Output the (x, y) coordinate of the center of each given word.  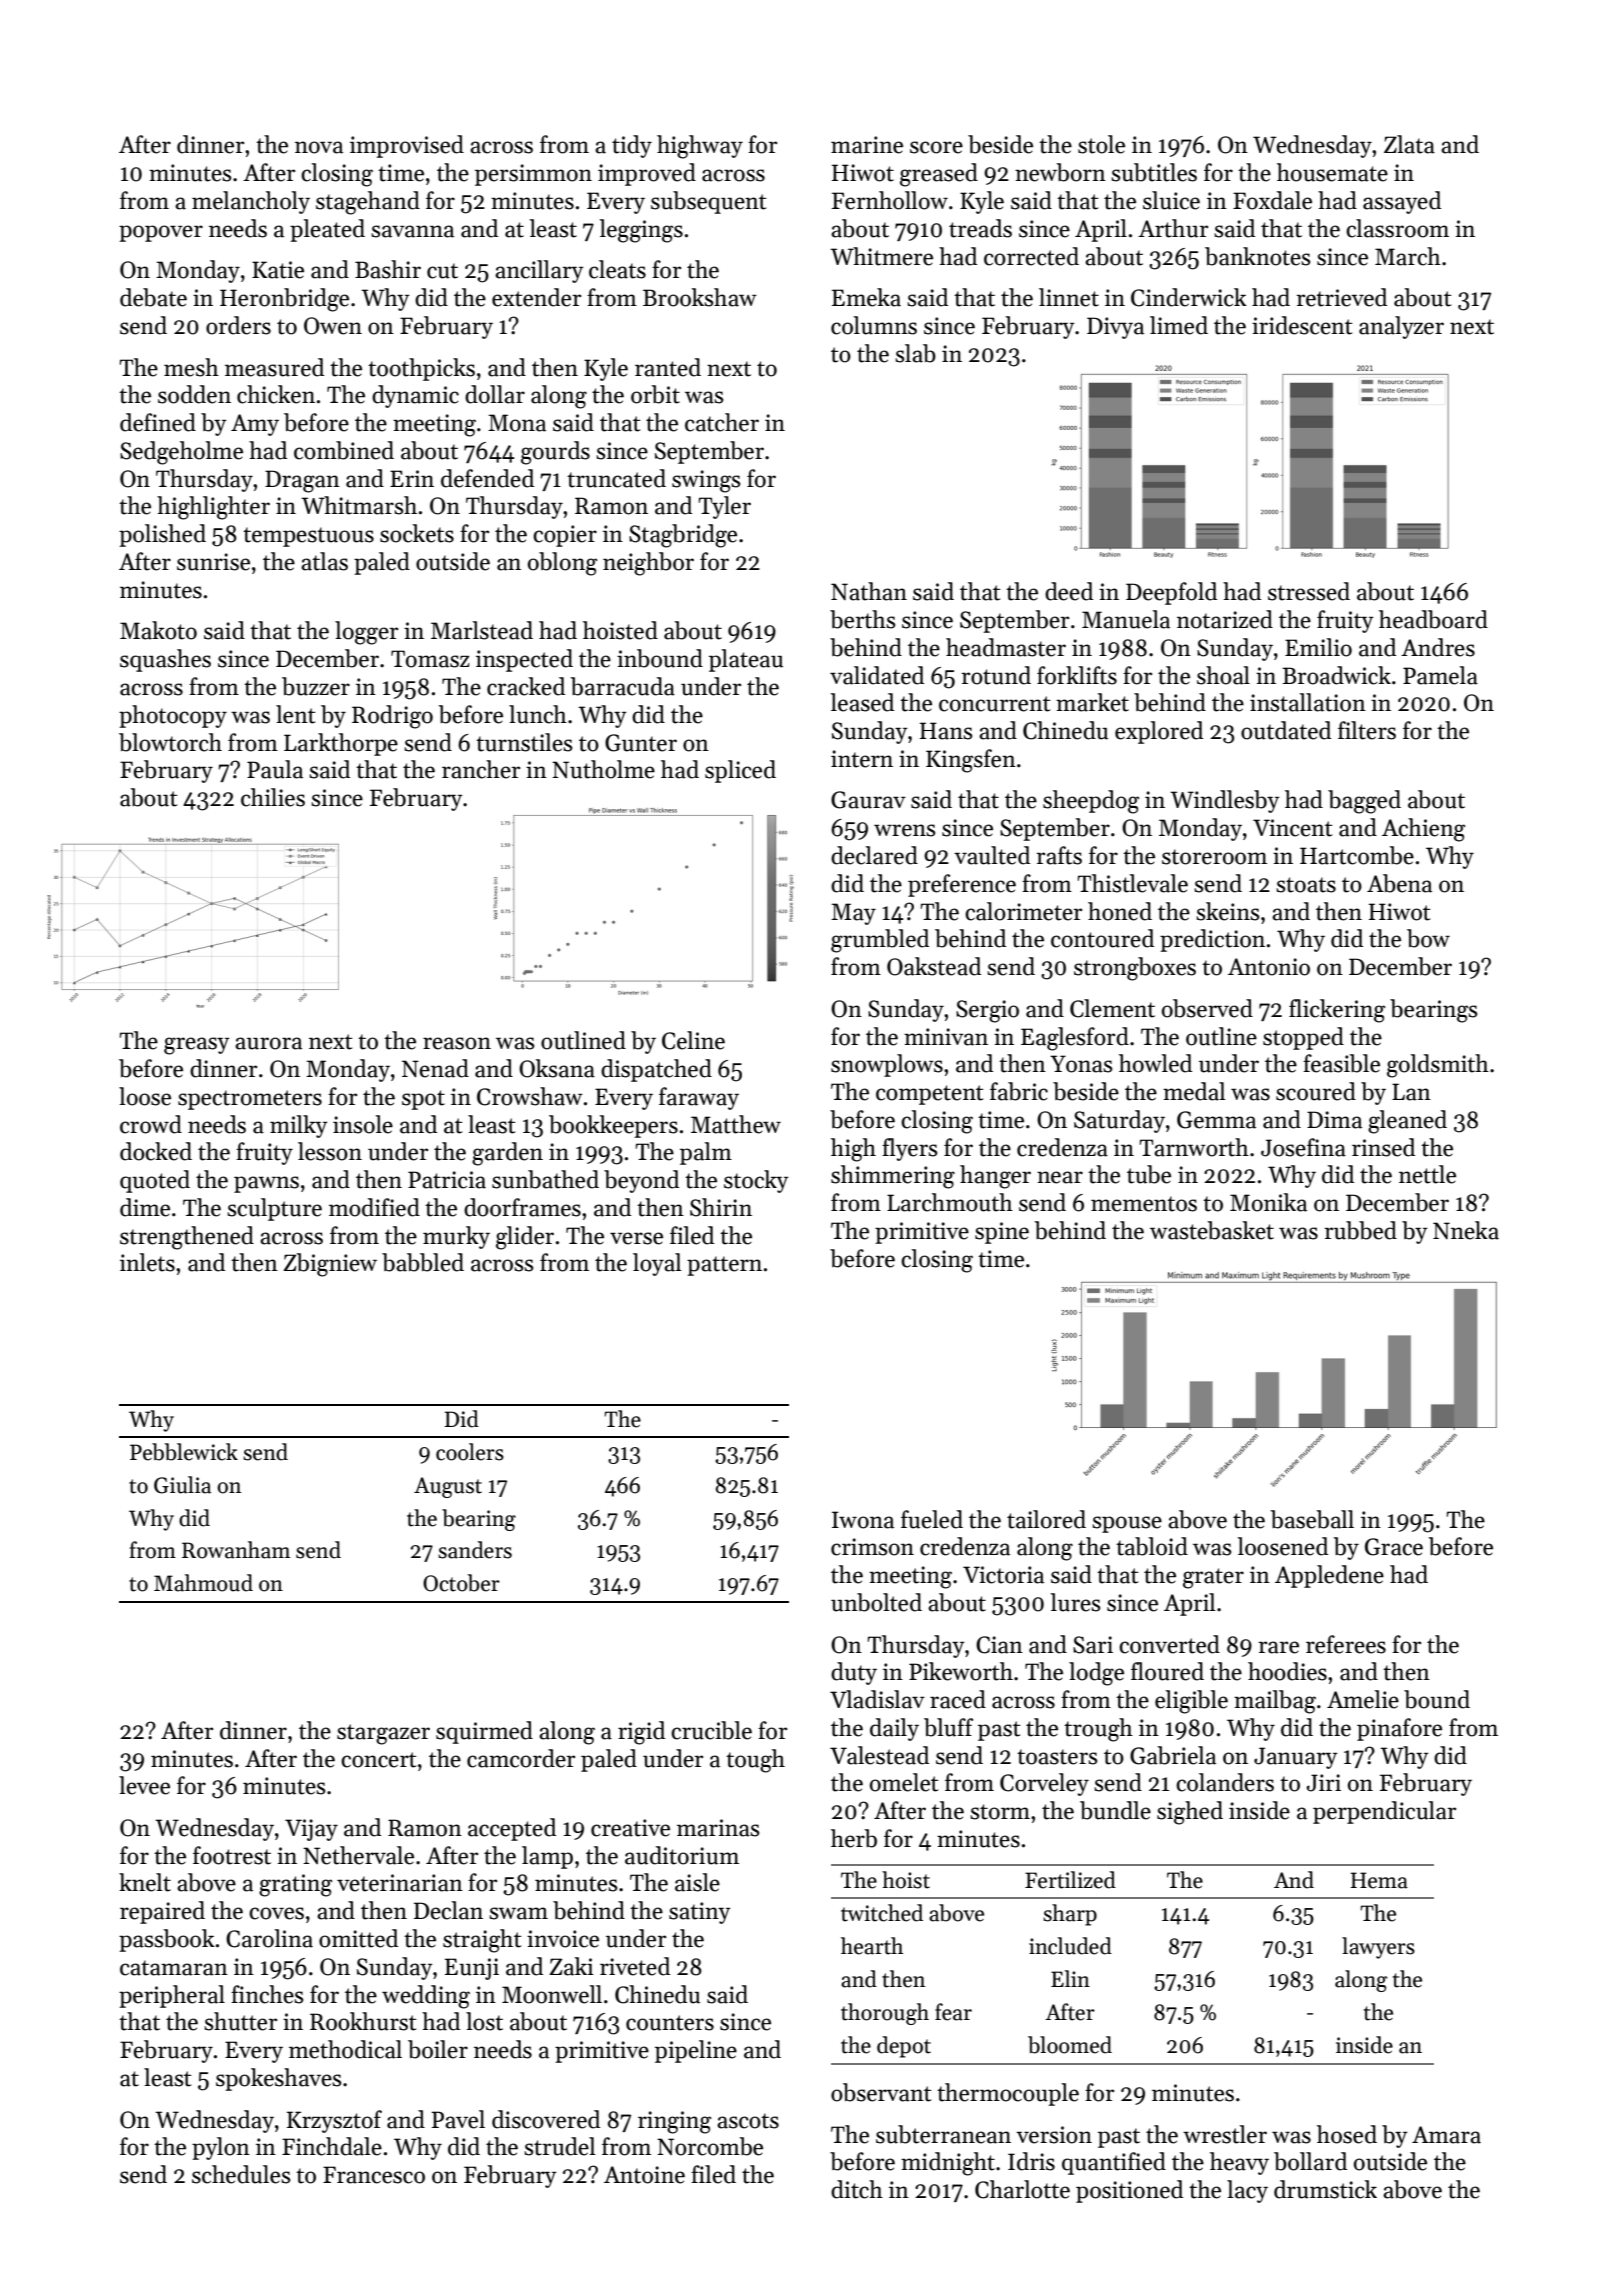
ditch (857, 2189)
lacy (1247, 2191)
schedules (241, 2174)
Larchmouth (950, 1202)
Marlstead (482, 630)
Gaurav (868, 800)
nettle (1427, 1174)
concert (379, 1760)
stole (1101, 144)
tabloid (1152, 1546)
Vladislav (877, 1699)
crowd (151, 1124)
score (936, 147)
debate (153, 297)
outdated (1286, 730)
